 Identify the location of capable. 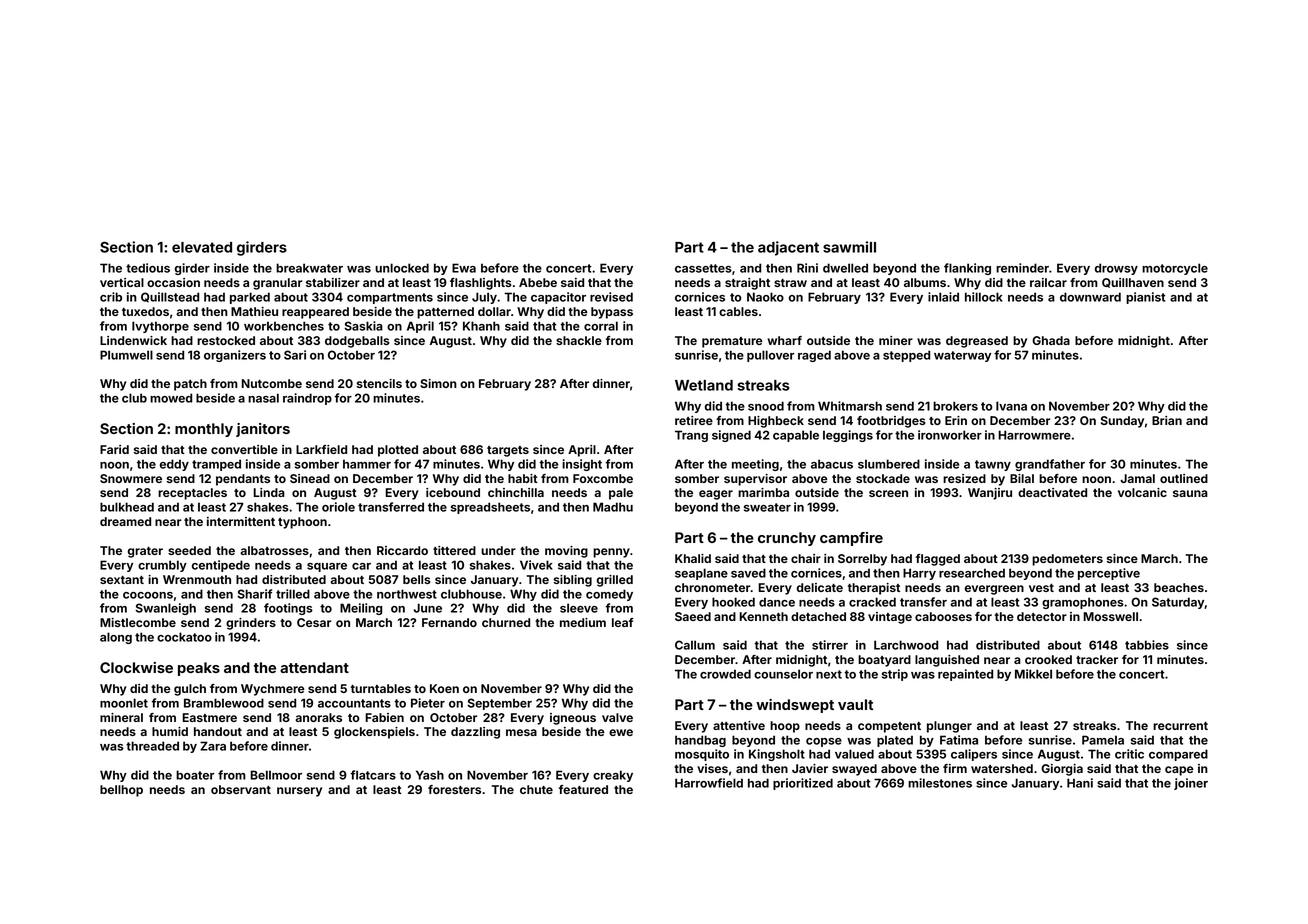
(796, 436).
